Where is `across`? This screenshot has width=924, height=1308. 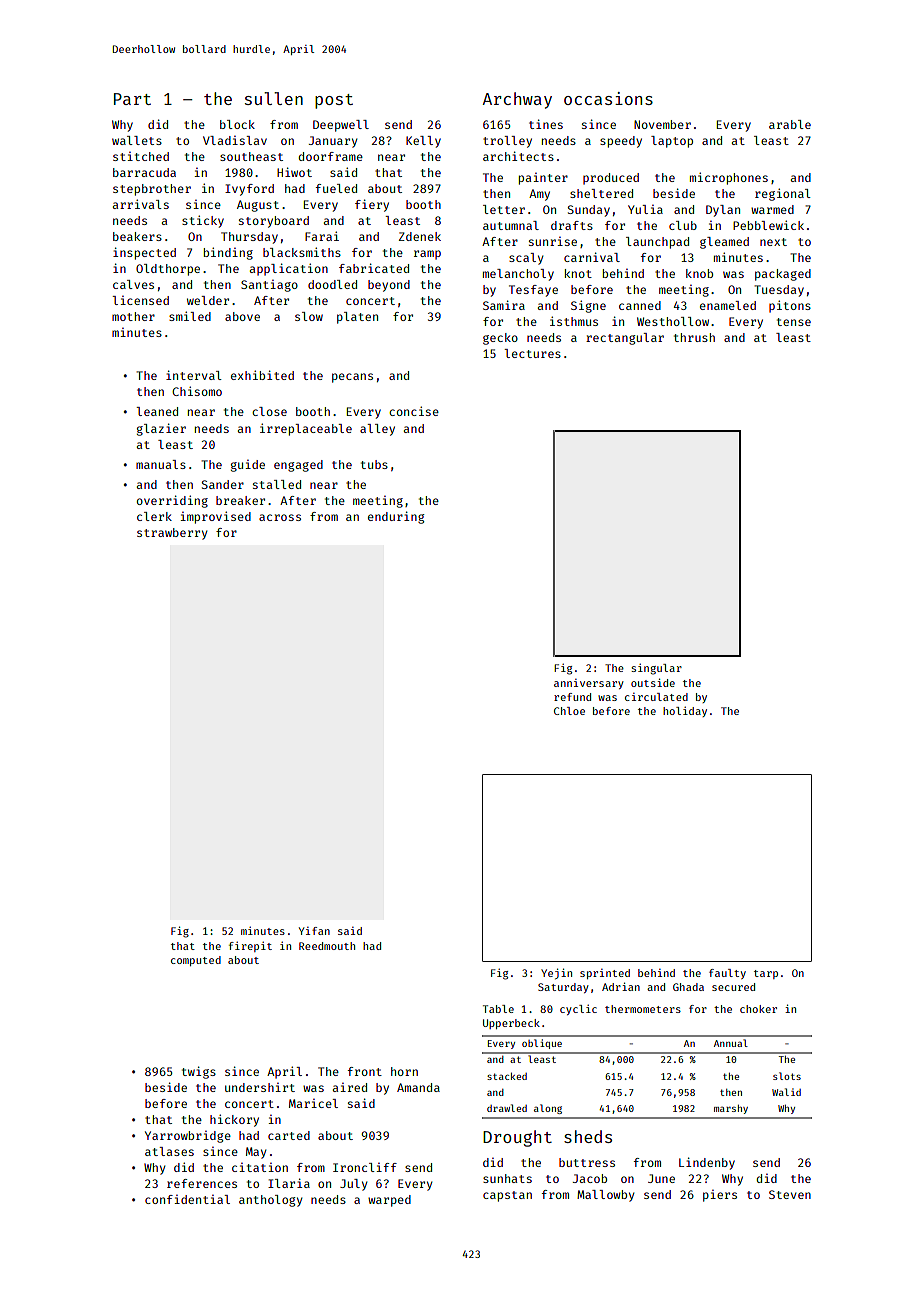
across is located at coordinates (280, 517).
